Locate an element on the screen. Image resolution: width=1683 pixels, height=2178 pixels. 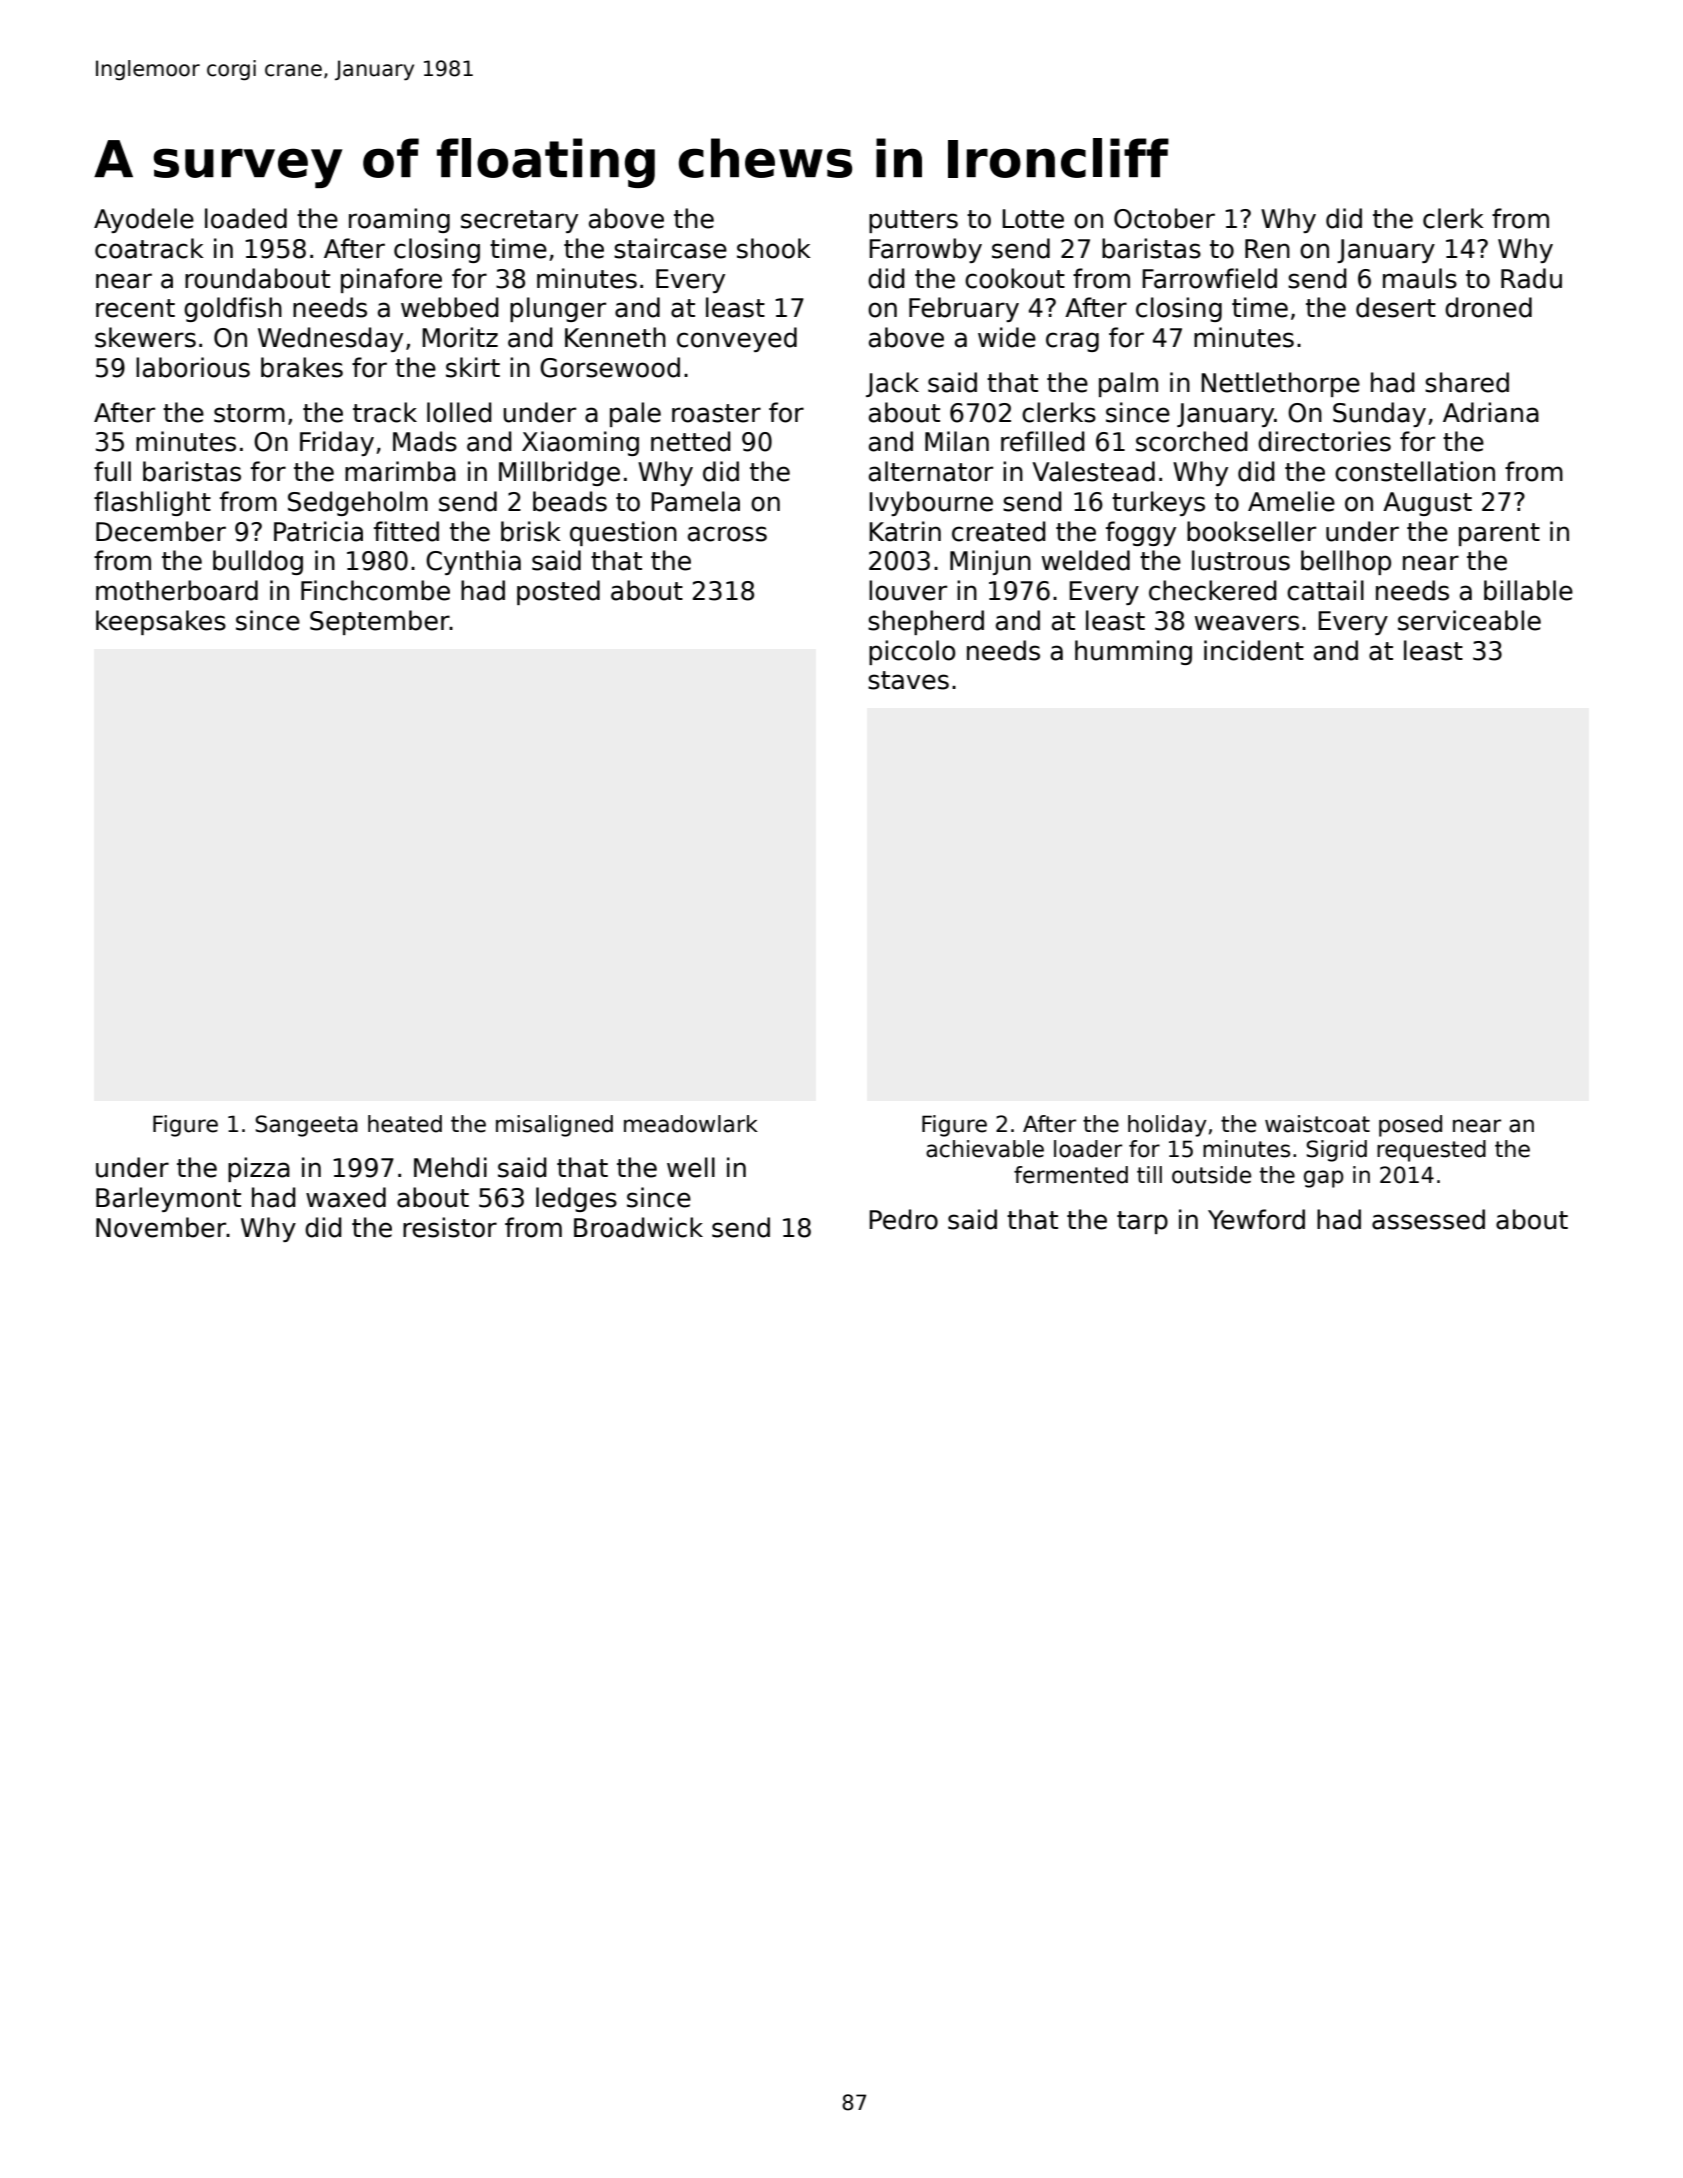
heated is located at coordinates (405, 1124).
